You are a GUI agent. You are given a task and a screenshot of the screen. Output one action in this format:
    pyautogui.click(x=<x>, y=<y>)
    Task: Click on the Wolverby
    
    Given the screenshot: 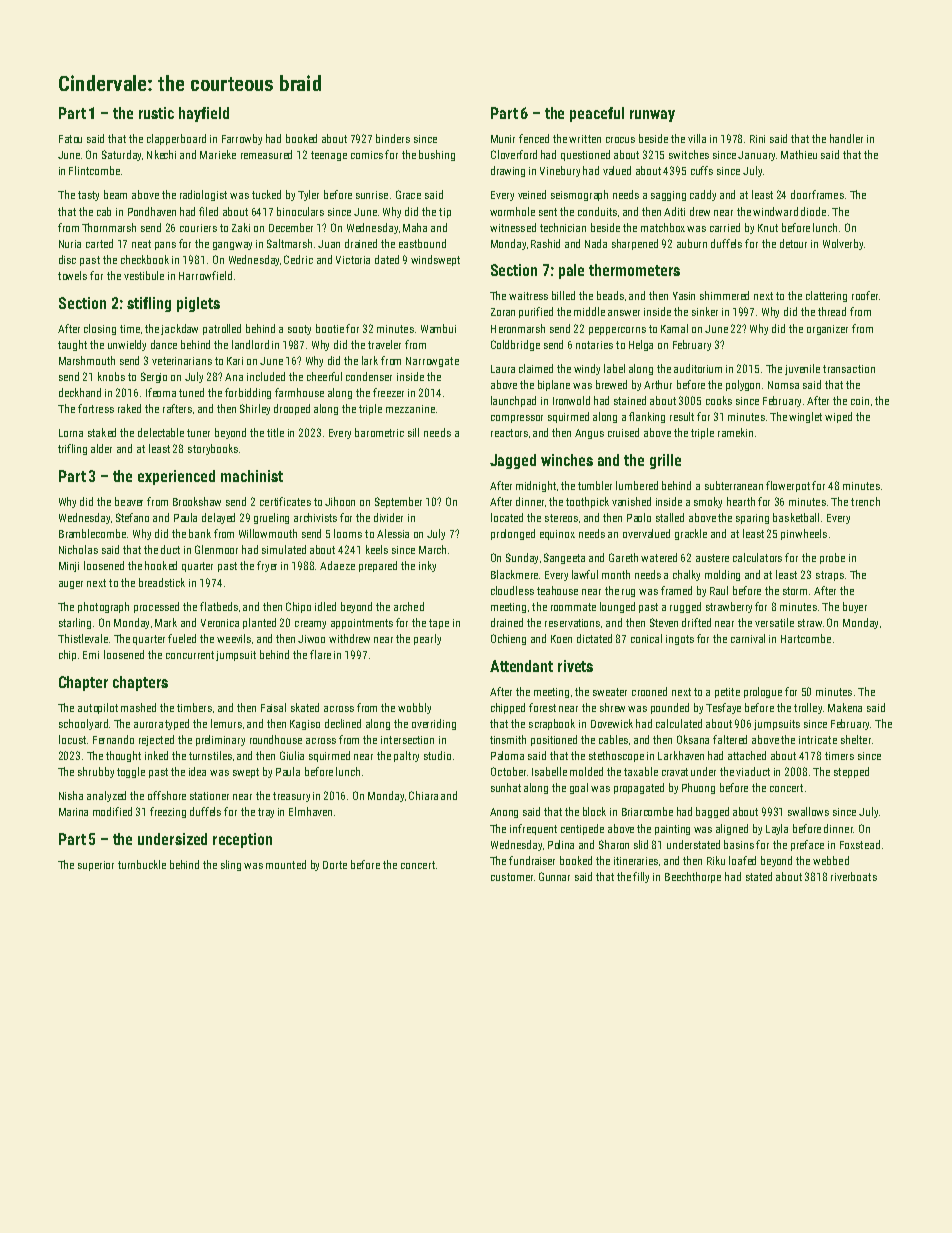 What is the action you would take?
    pyautogui.click(x=843, y=244)
